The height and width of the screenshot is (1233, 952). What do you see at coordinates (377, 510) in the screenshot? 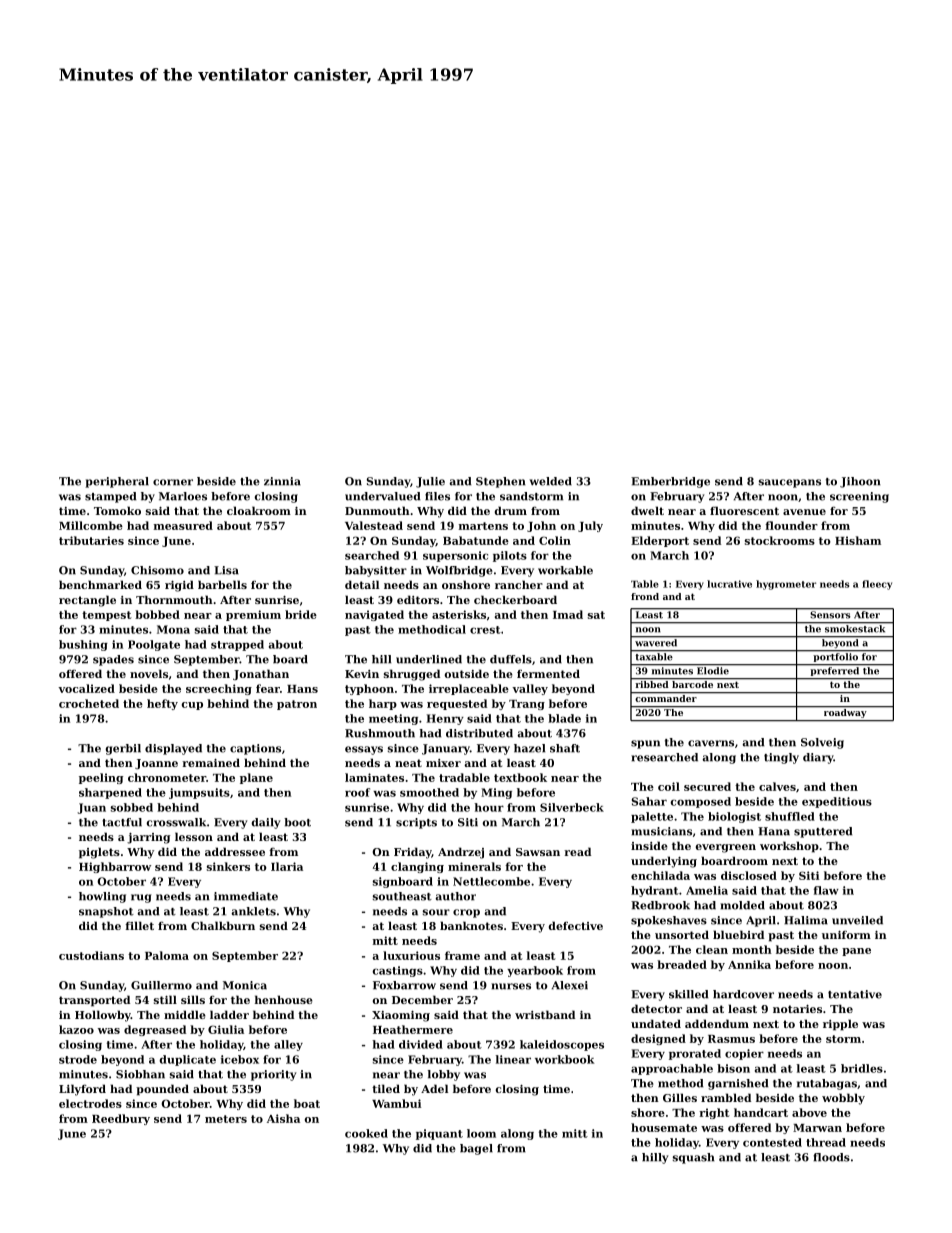
I see `Dunmouth` at bounding box center [377, 510].
